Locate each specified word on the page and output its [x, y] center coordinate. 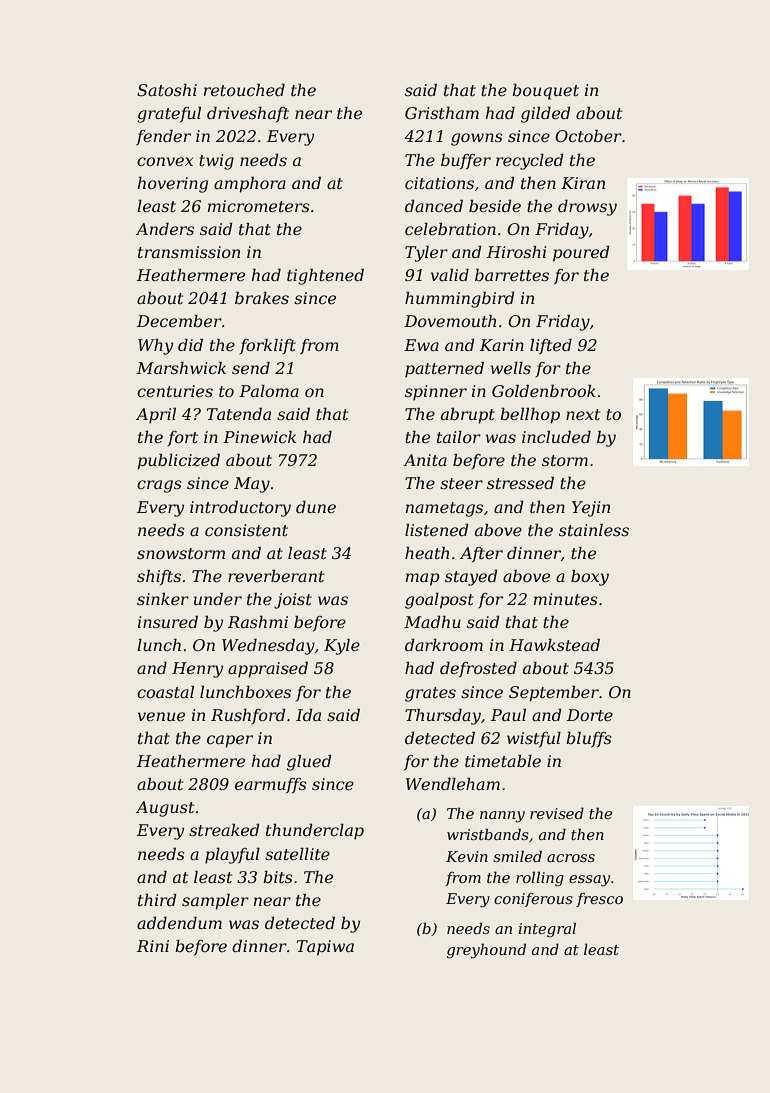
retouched [244, 90]
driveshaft [248, 115]
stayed [471, 578]
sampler [215, 902]
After [481, 555]
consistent [246, 530]
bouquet [545, 92]
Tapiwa [325, 948]
